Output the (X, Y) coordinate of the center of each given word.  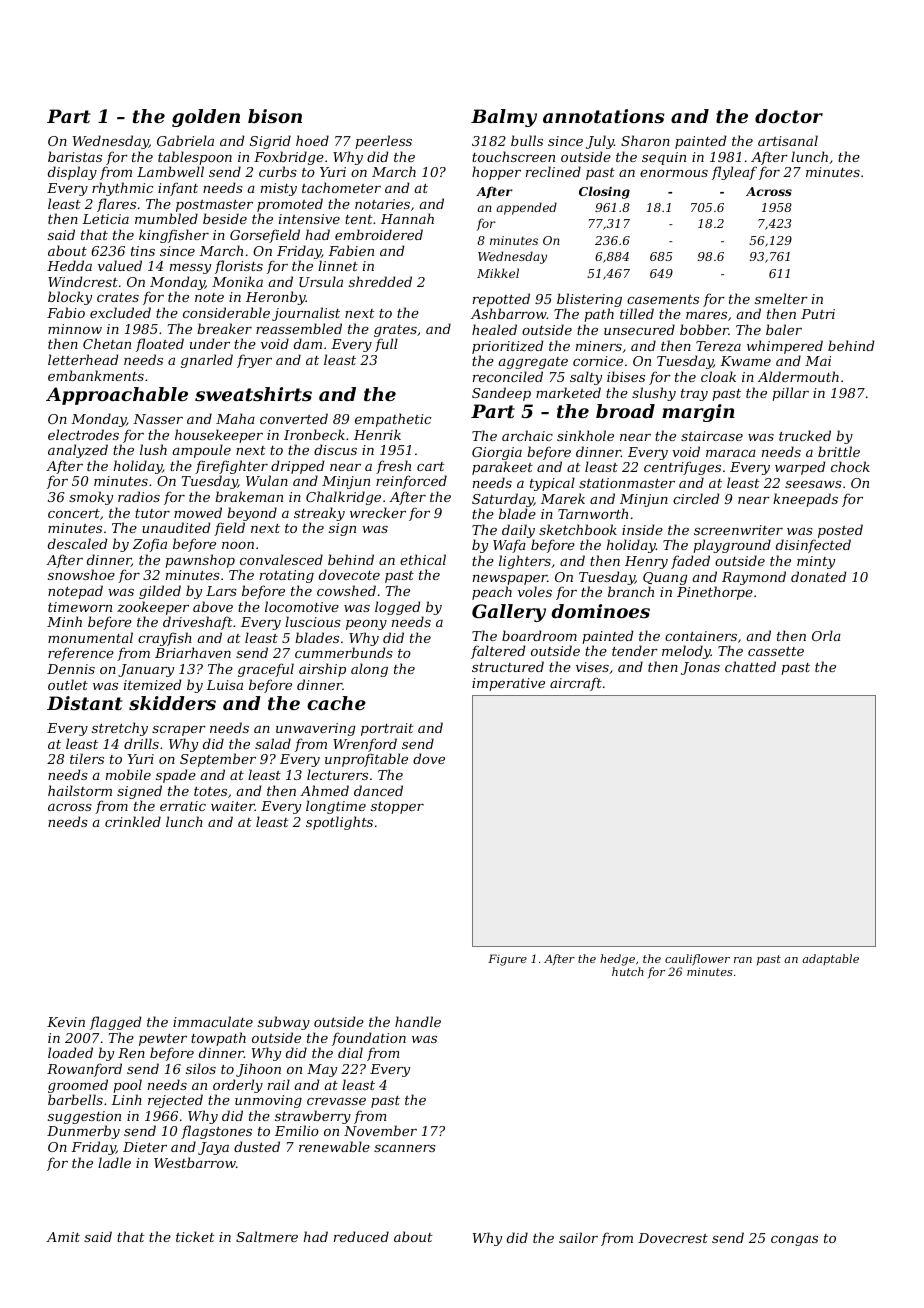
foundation (369, 1039)
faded (690, 562)
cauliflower (697, 960)
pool (127, 1086)
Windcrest (83, 281)
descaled (77, 543)
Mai (818, 361)
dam (308, 343)
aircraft (576, 684)
